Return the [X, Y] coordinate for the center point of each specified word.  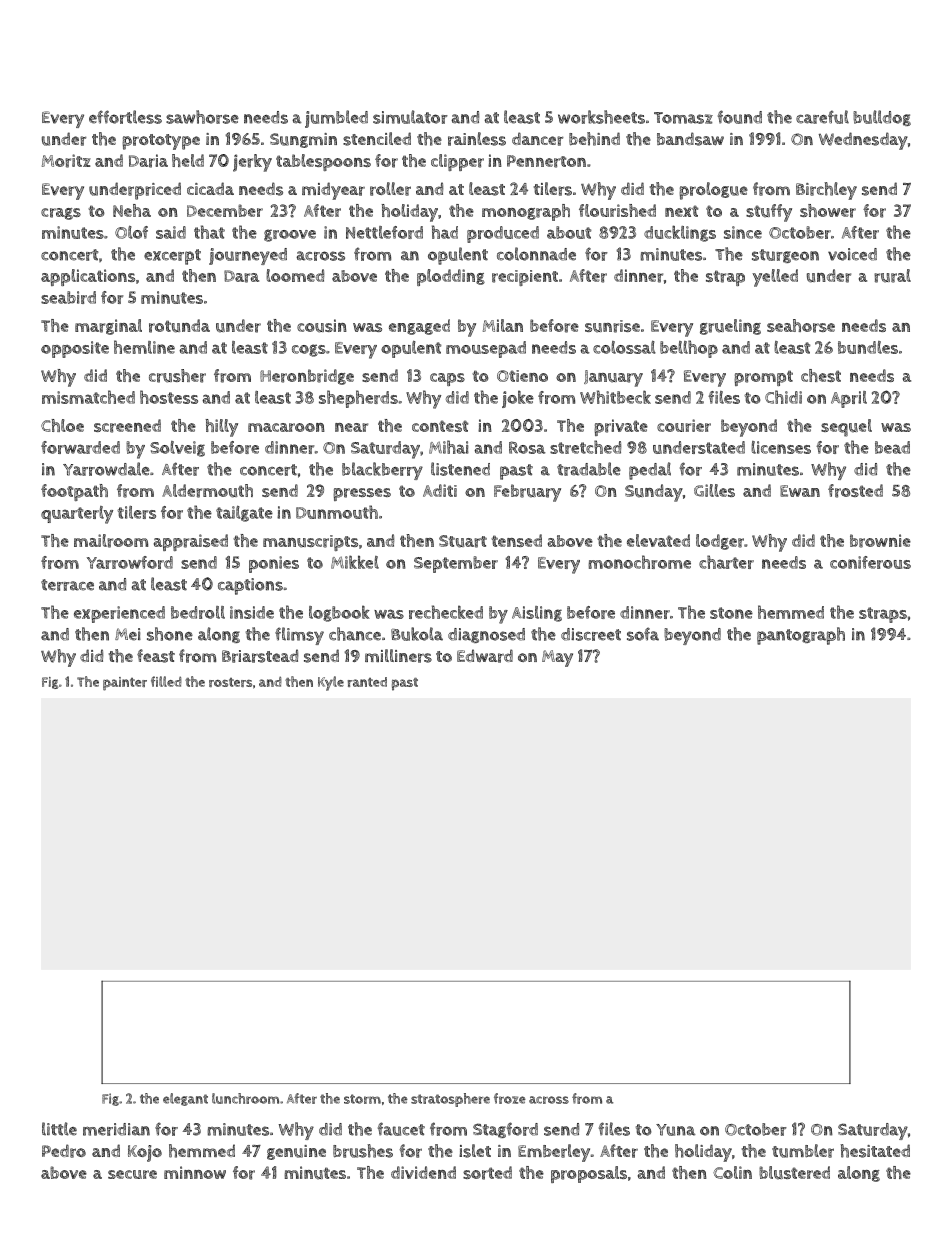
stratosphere [450, 1100]
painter [125, 684]
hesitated [875, 1151]
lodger [720, 542]
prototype [161, 142]
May [557, 658]
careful [822, 117]
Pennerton [546, 161]
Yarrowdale [106, 469]
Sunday [654, 493]
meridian [116, 1129]
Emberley [554, 1153]
